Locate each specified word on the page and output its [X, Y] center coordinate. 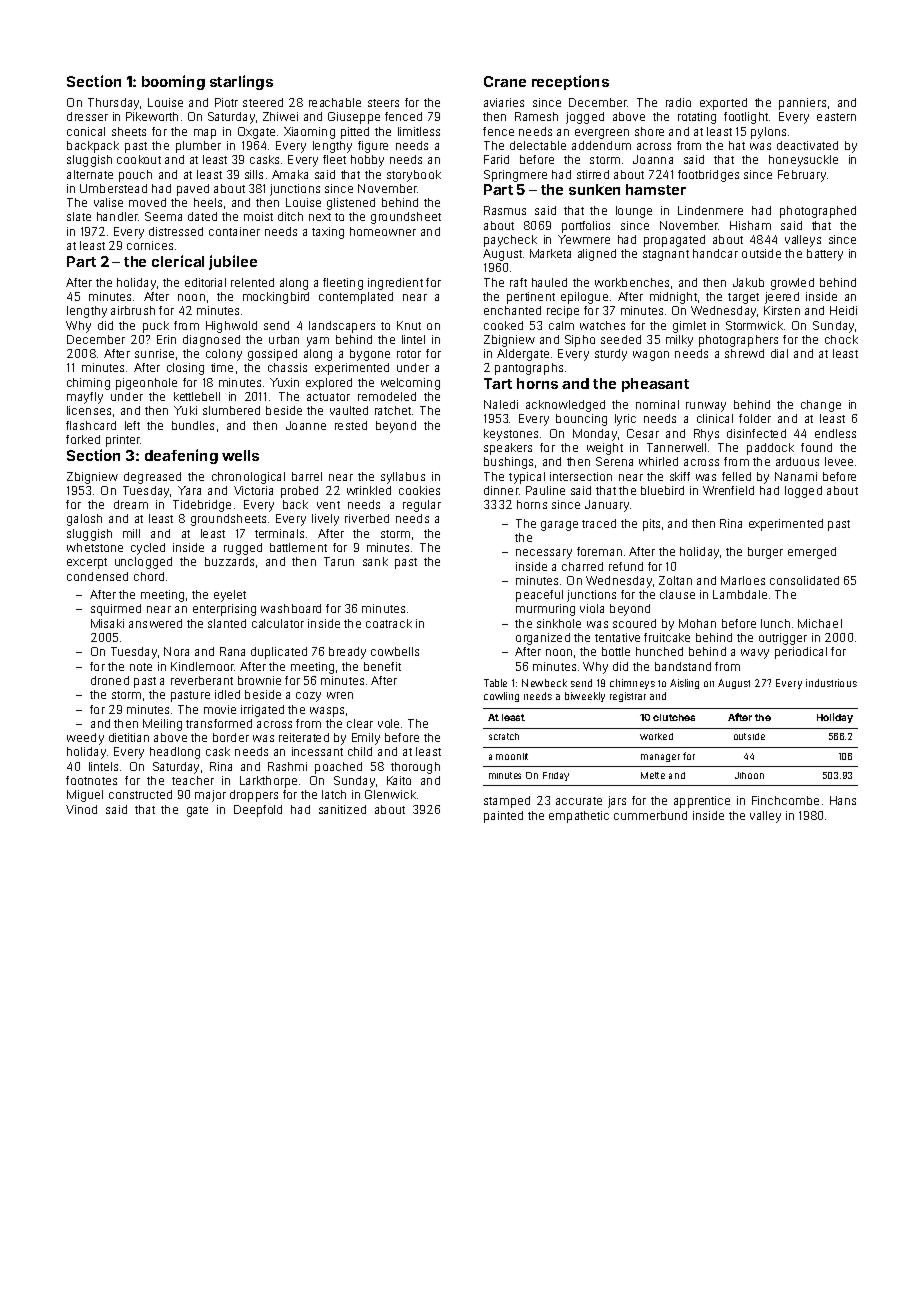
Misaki [107, 623]
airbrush [133, 310]
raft [518, 282]
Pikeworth [152, 116]
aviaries [504, 102]
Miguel [85, 796]
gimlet [689, 327]
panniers [802, 104]
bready [347, 653]
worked [656, 736]
